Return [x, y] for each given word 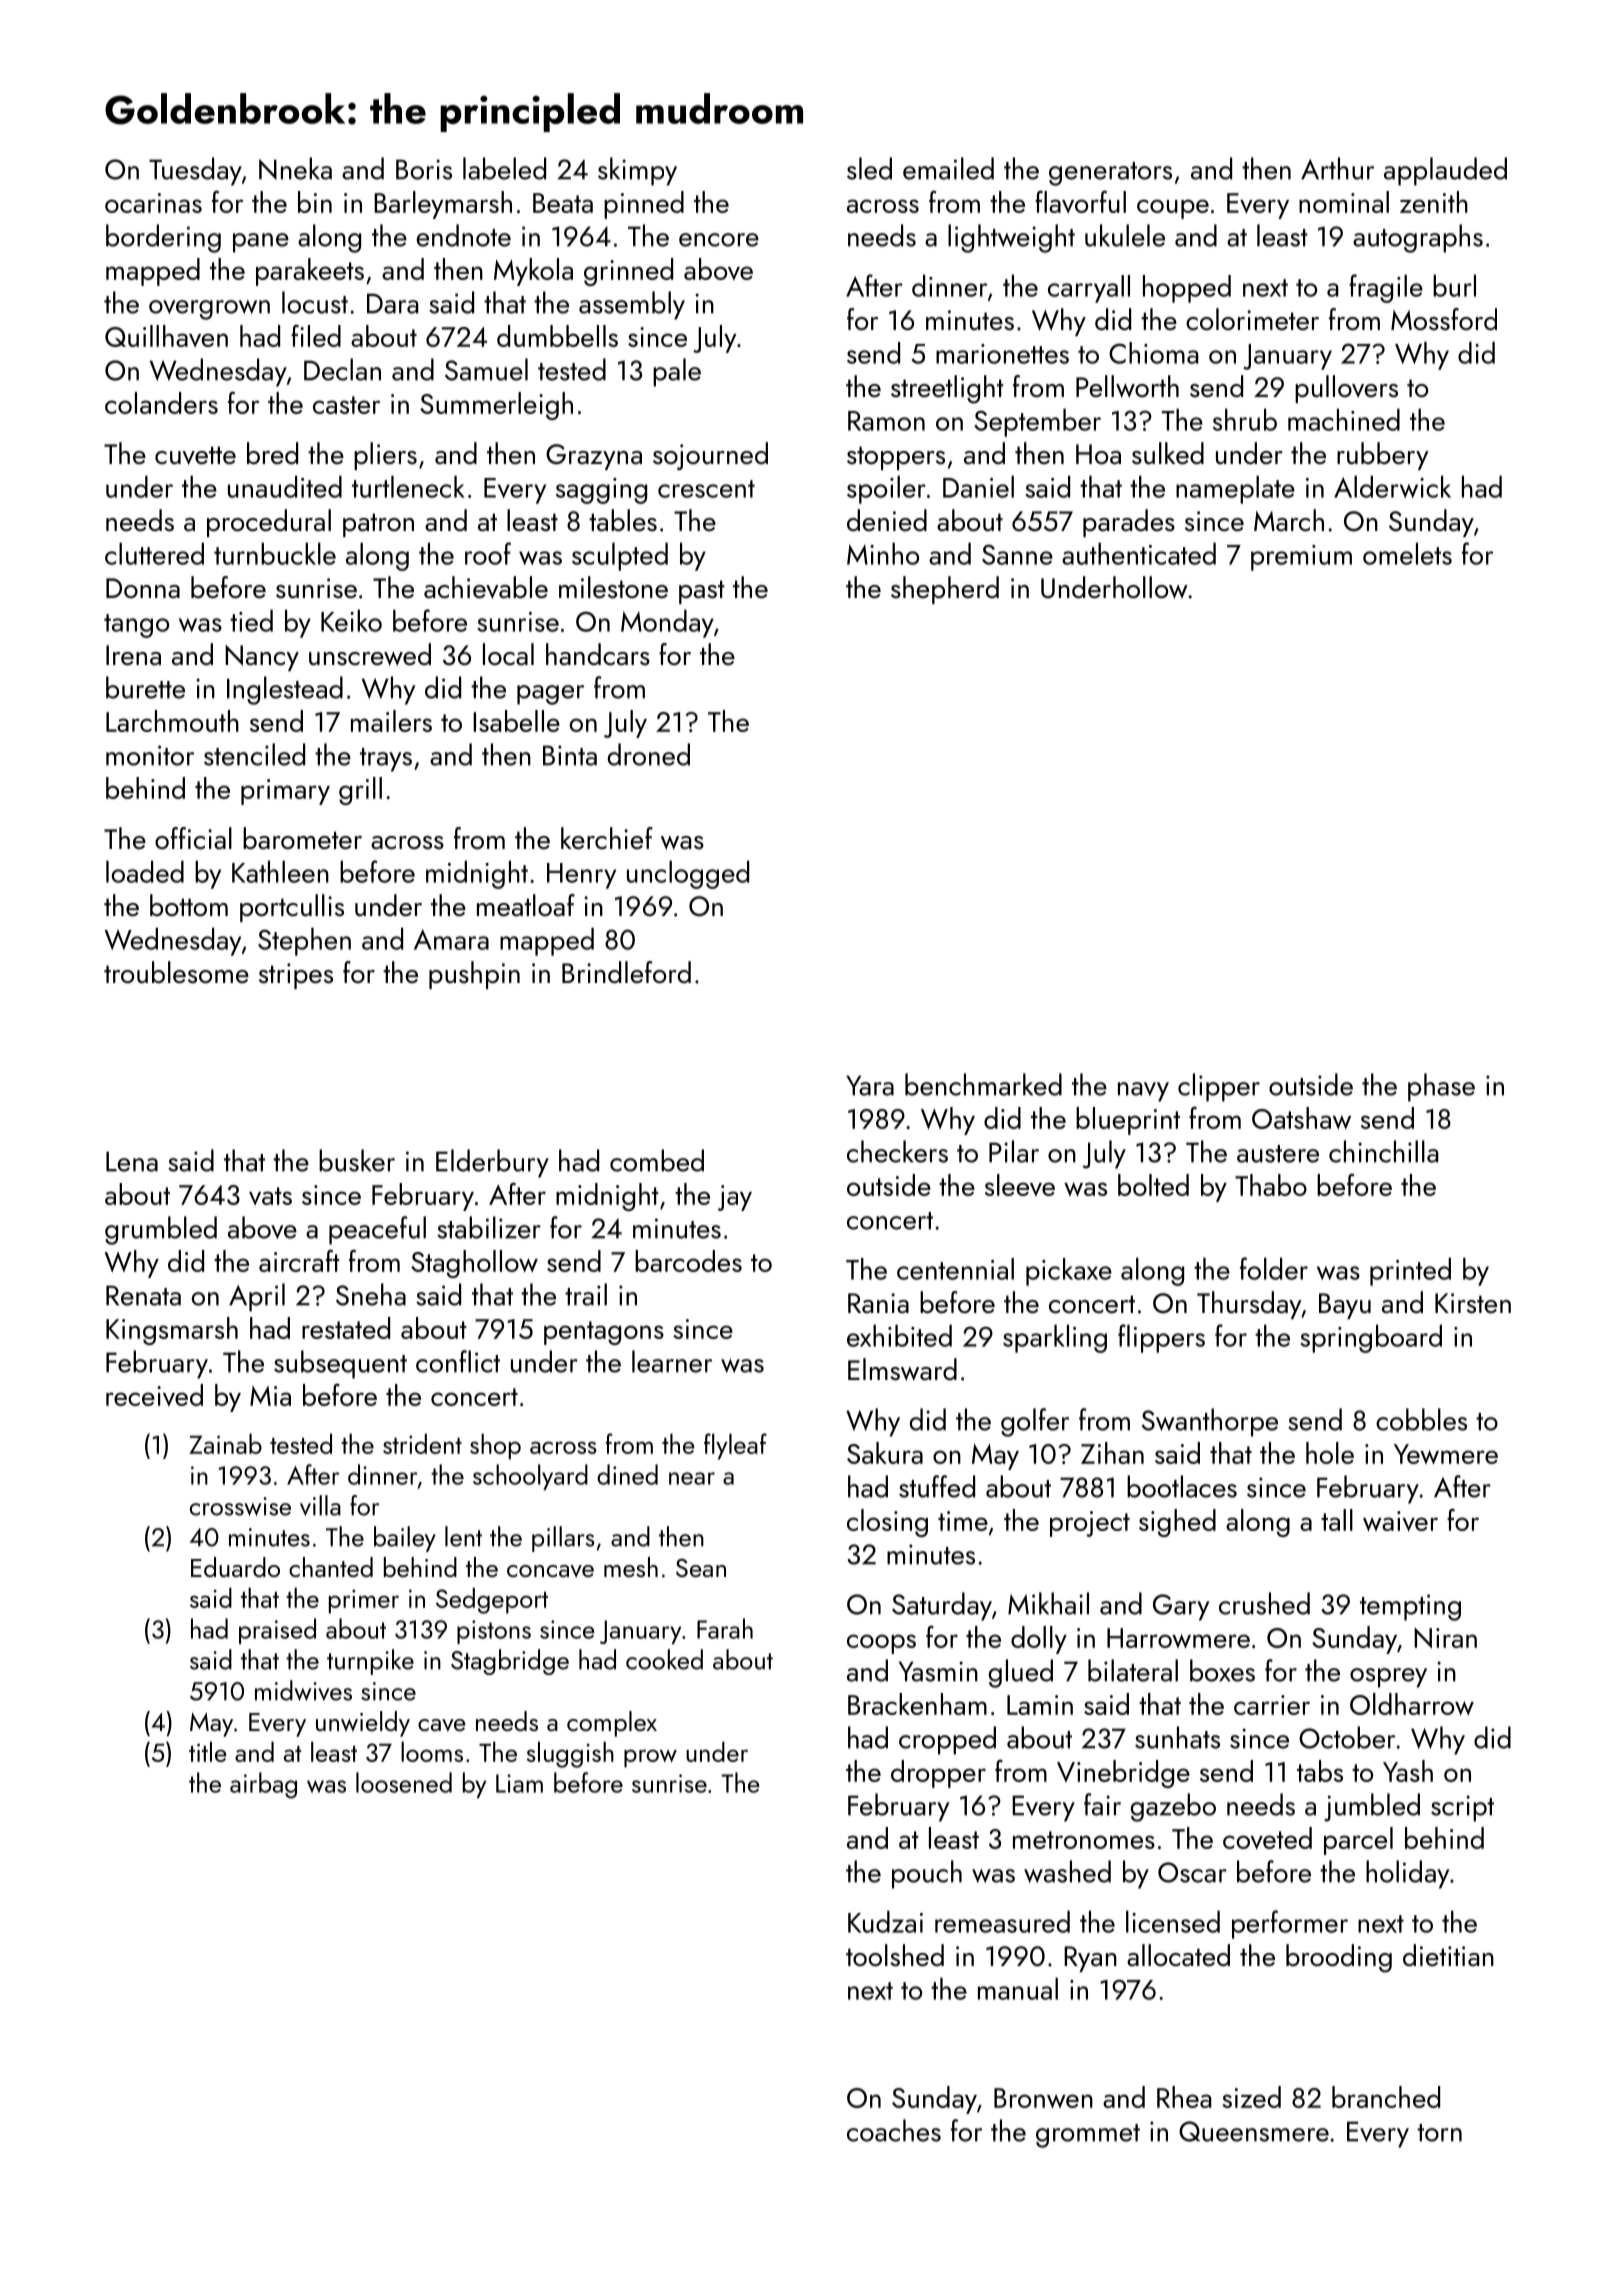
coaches [894, 2130]
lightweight [1011, 238]
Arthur [1337, 168]
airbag [263, 1785]
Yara [870, 1085]
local [508, 654]
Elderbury [492, 1163]
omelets [1407, 553]
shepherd [945, 590]
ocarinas [153, 203]
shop [495, 1446]
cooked [664, 1659]
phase [1441, 1087]
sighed [1177, 1523]
